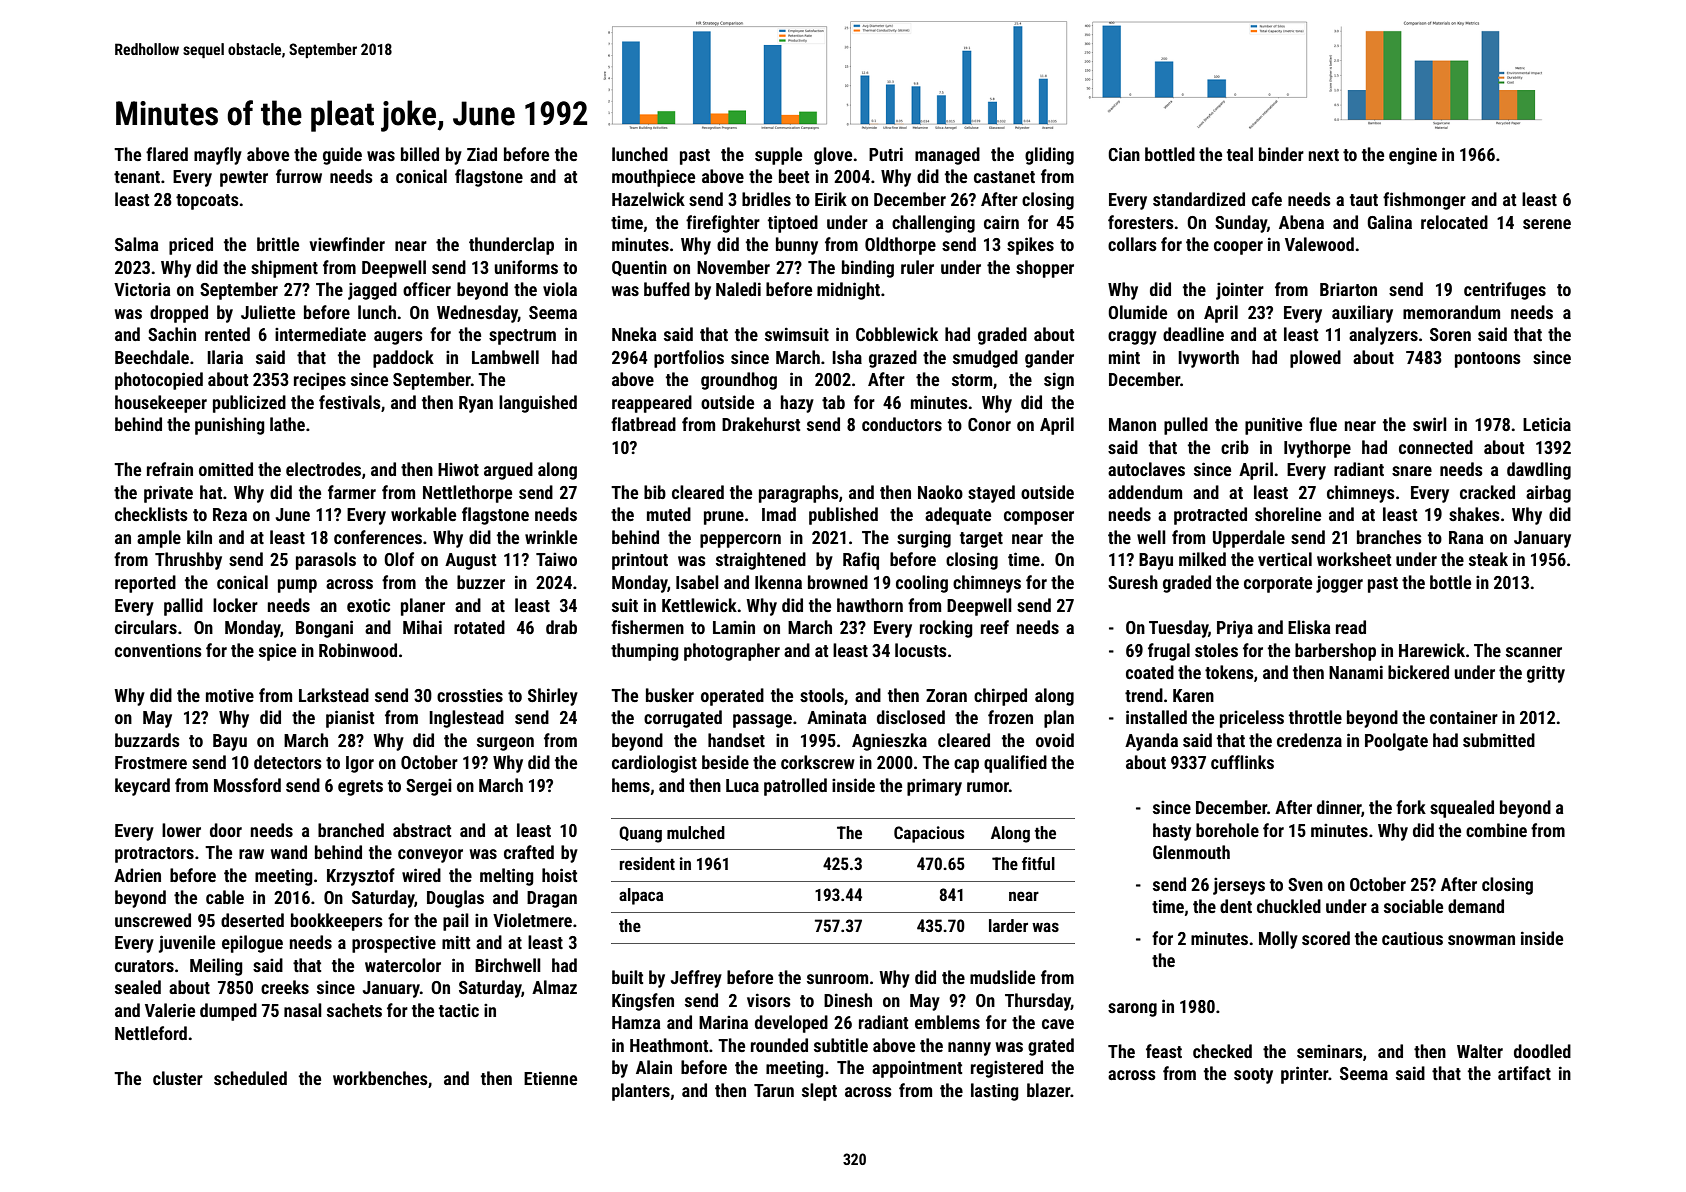 The height and width of the screenshot is (1192, 1686). Describe the element at coordinates (1413, 156) in the screenshot. I see `engine` at that location.
